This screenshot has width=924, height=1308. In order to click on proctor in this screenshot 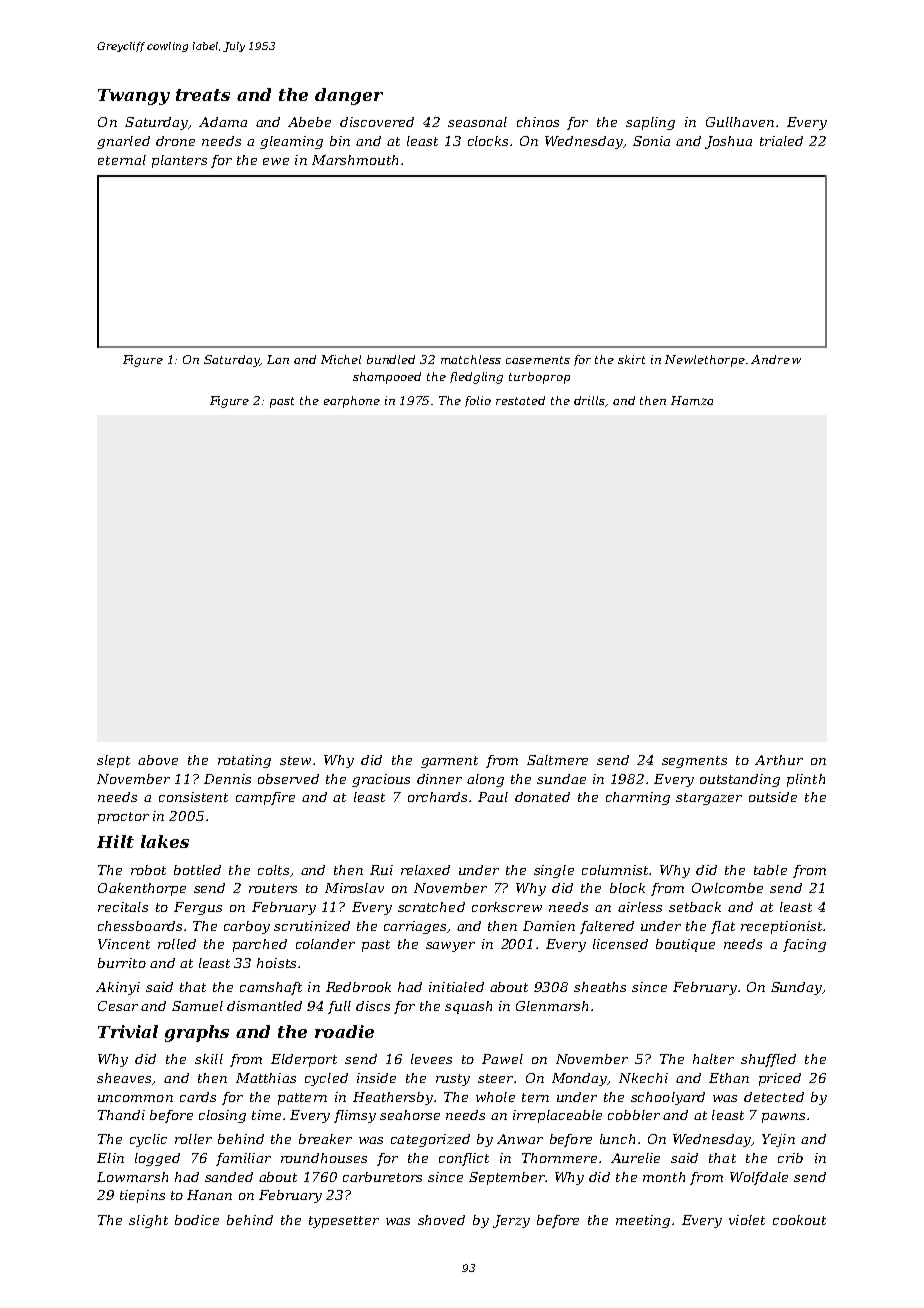, I will do `click(123, 818)`.
